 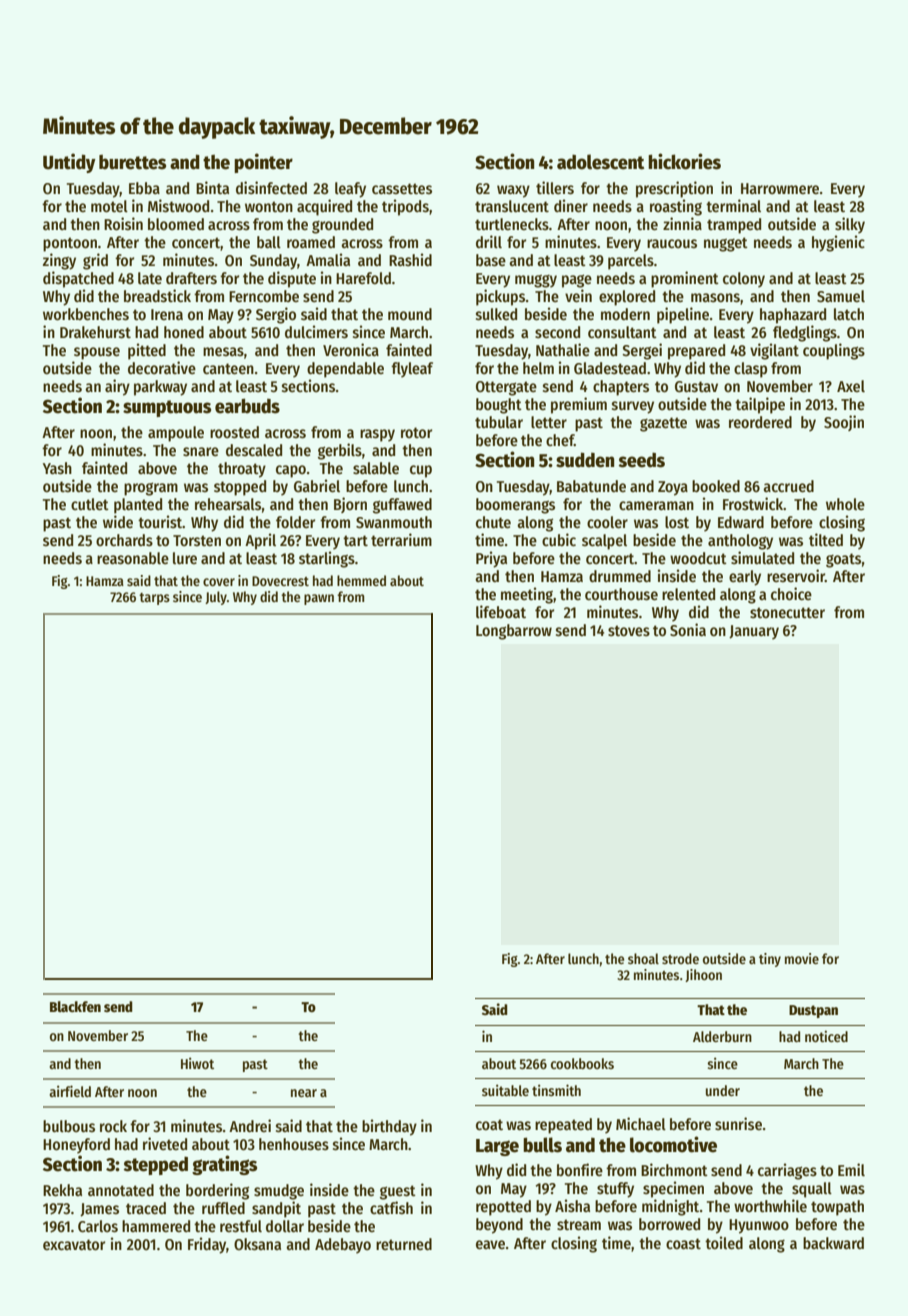 I want to click on Frostwick, so click(x=753, y=503).
